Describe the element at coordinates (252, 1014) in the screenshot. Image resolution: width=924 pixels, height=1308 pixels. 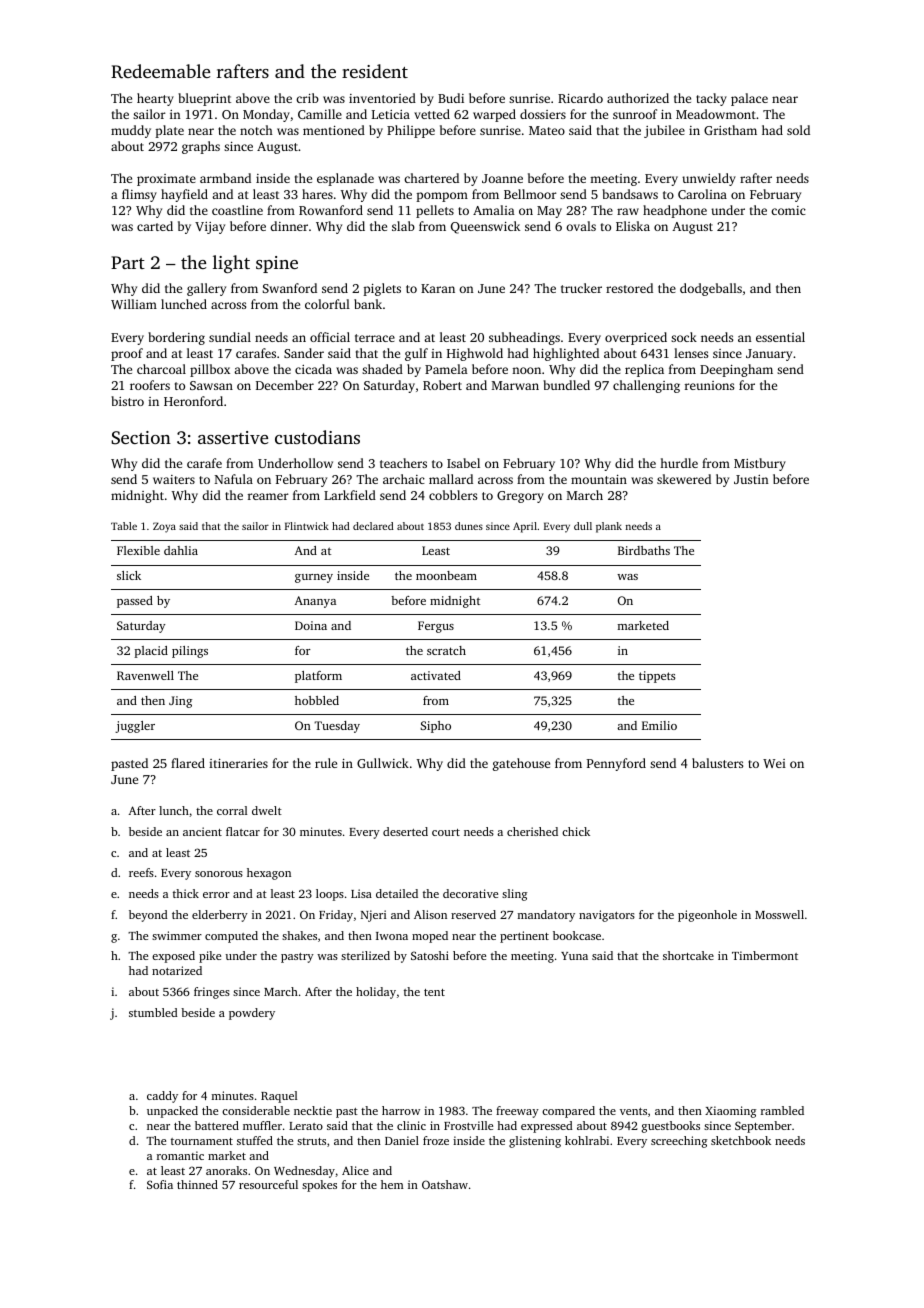
I see `powdery` at that location.
